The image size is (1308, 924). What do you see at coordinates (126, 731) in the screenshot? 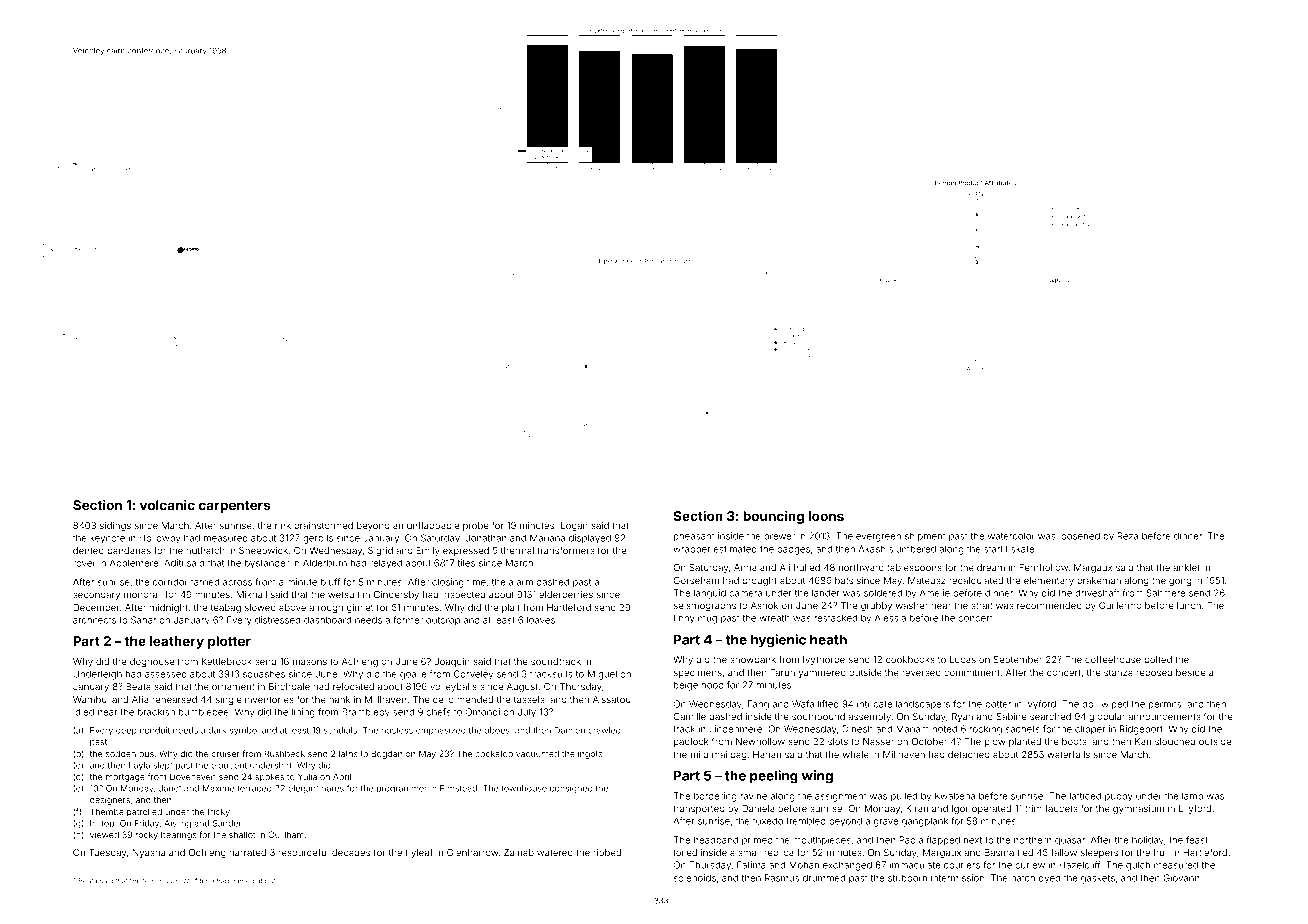
I see `deep` at bounding box center [126, 731].
